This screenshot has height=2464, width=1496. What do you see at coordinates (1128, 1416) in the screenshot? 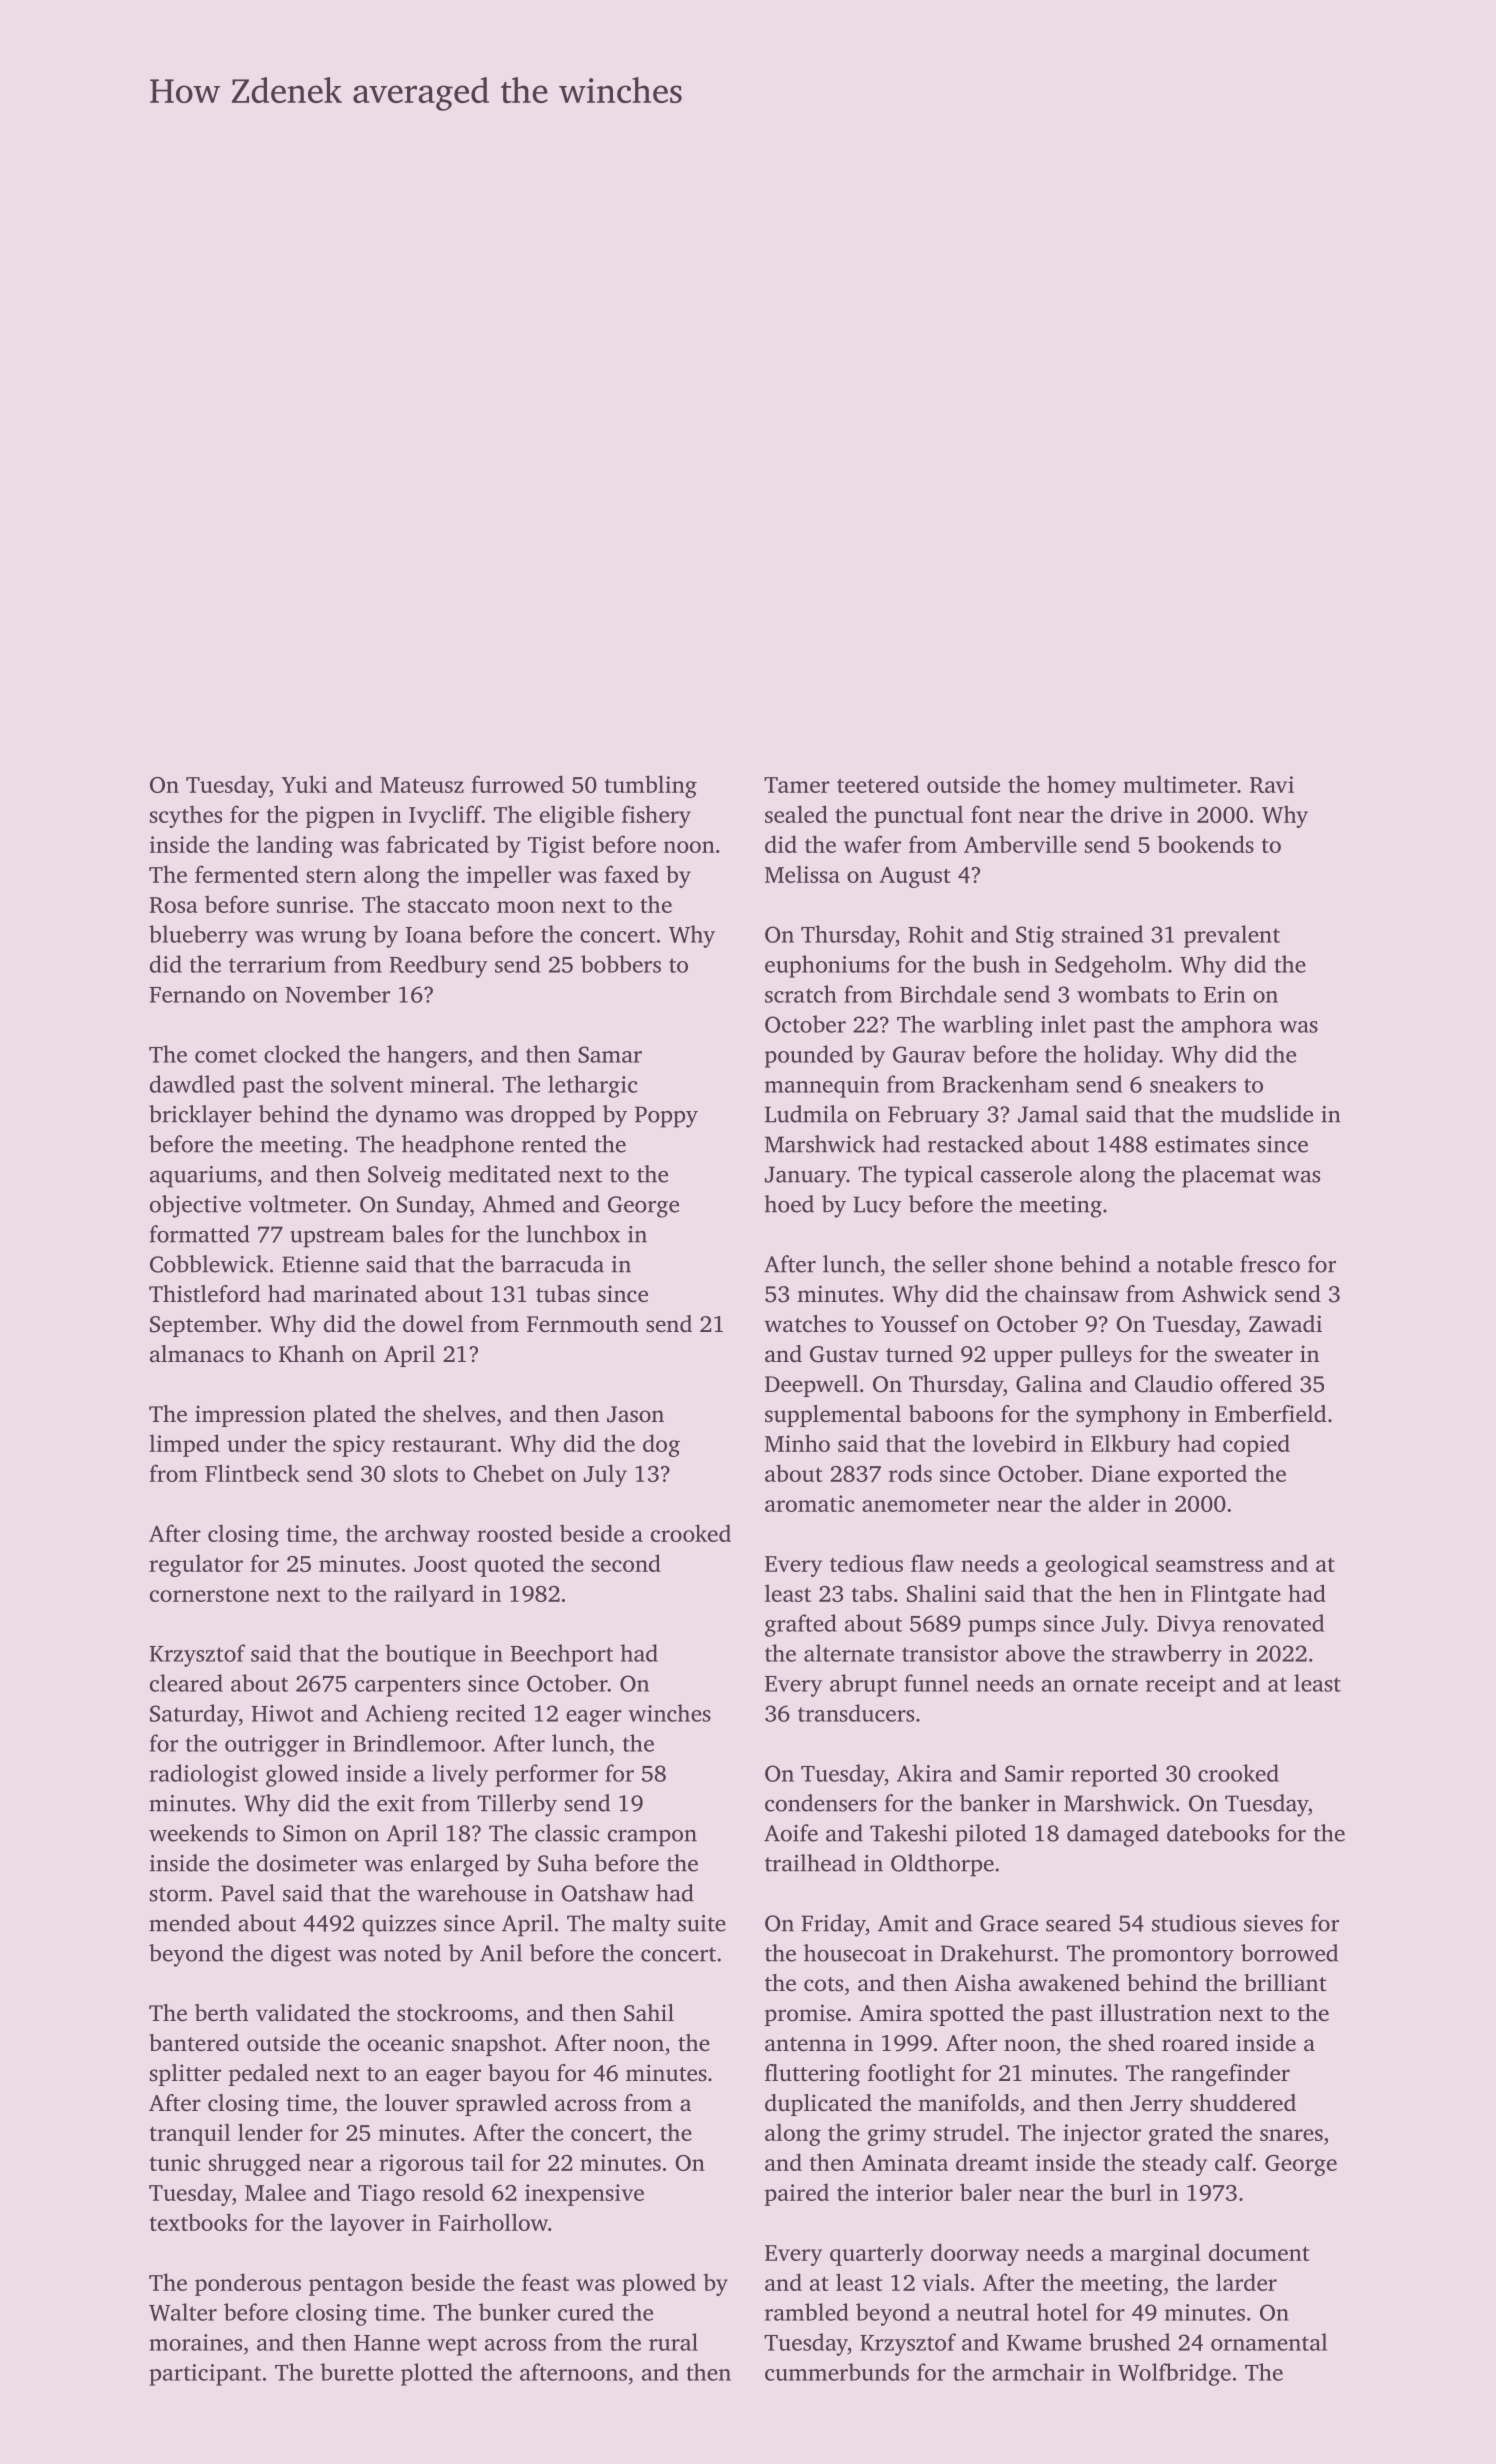
I see `symphony` at bounding box center [1128, 1416].
